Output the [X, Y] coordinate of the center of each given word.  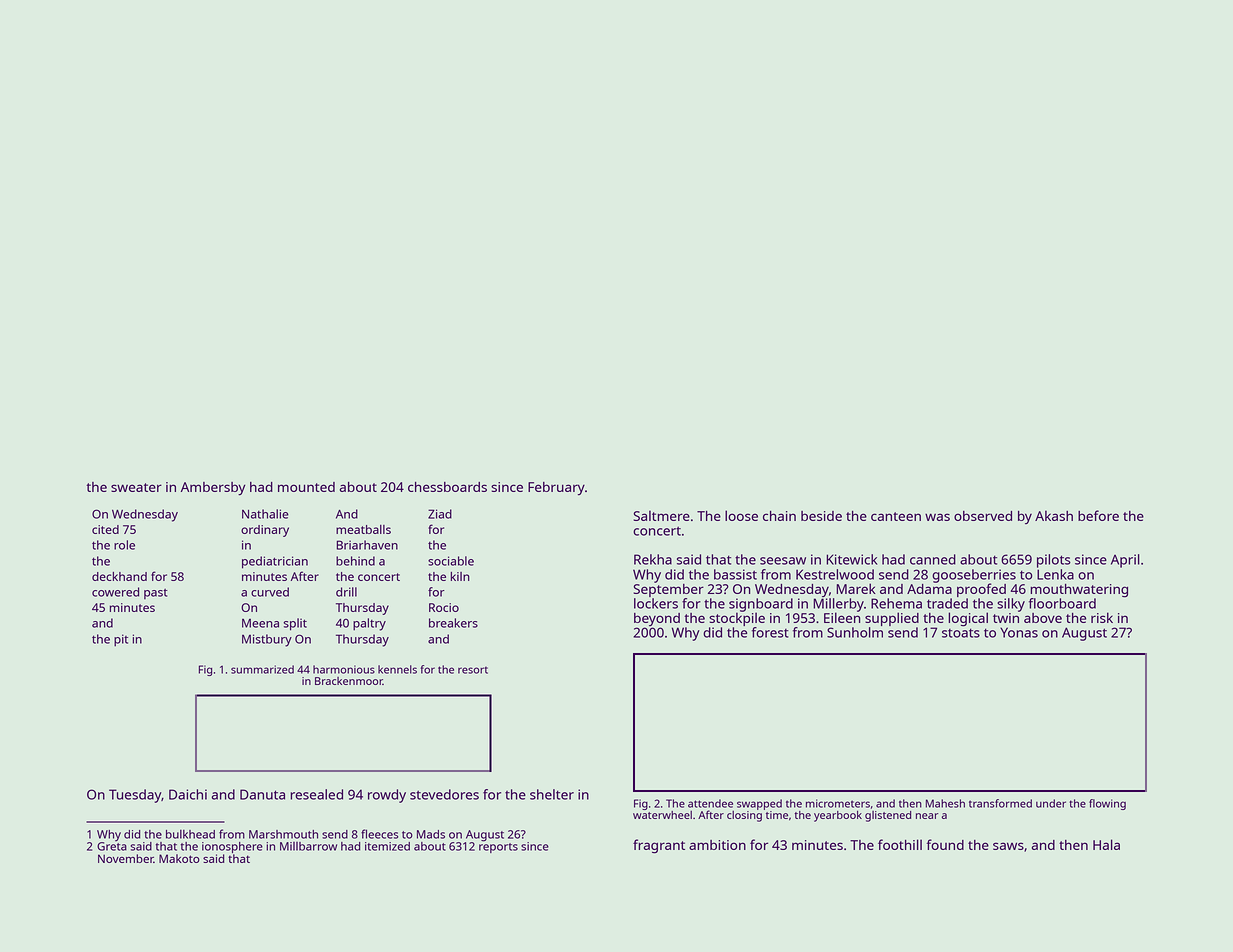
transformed [1000, 803]
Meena [260, 623]
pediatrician [275, 562]
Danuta [262, 794]
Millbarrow [308, 846]
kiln [460, 576]
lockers [656, 603]
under [1051, 803]
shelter [552, 794]
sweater [136, 487]
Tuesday [135, 796]
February [556, 489]
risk [1102, 617]
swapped [759, 804]
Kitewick [851, 559]
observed [983, 516]
